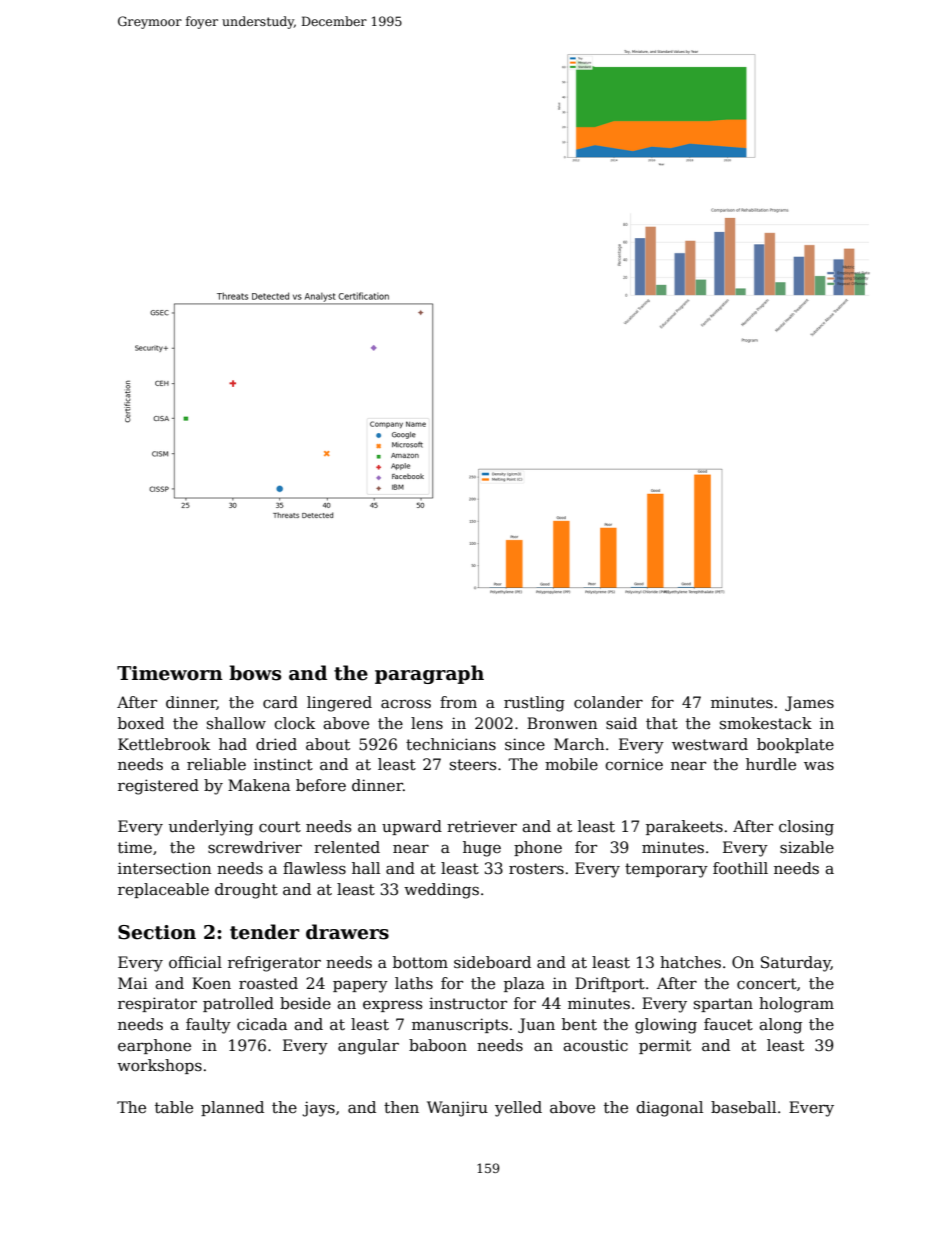  I want to click on acoustic, so click(595, 1045).
